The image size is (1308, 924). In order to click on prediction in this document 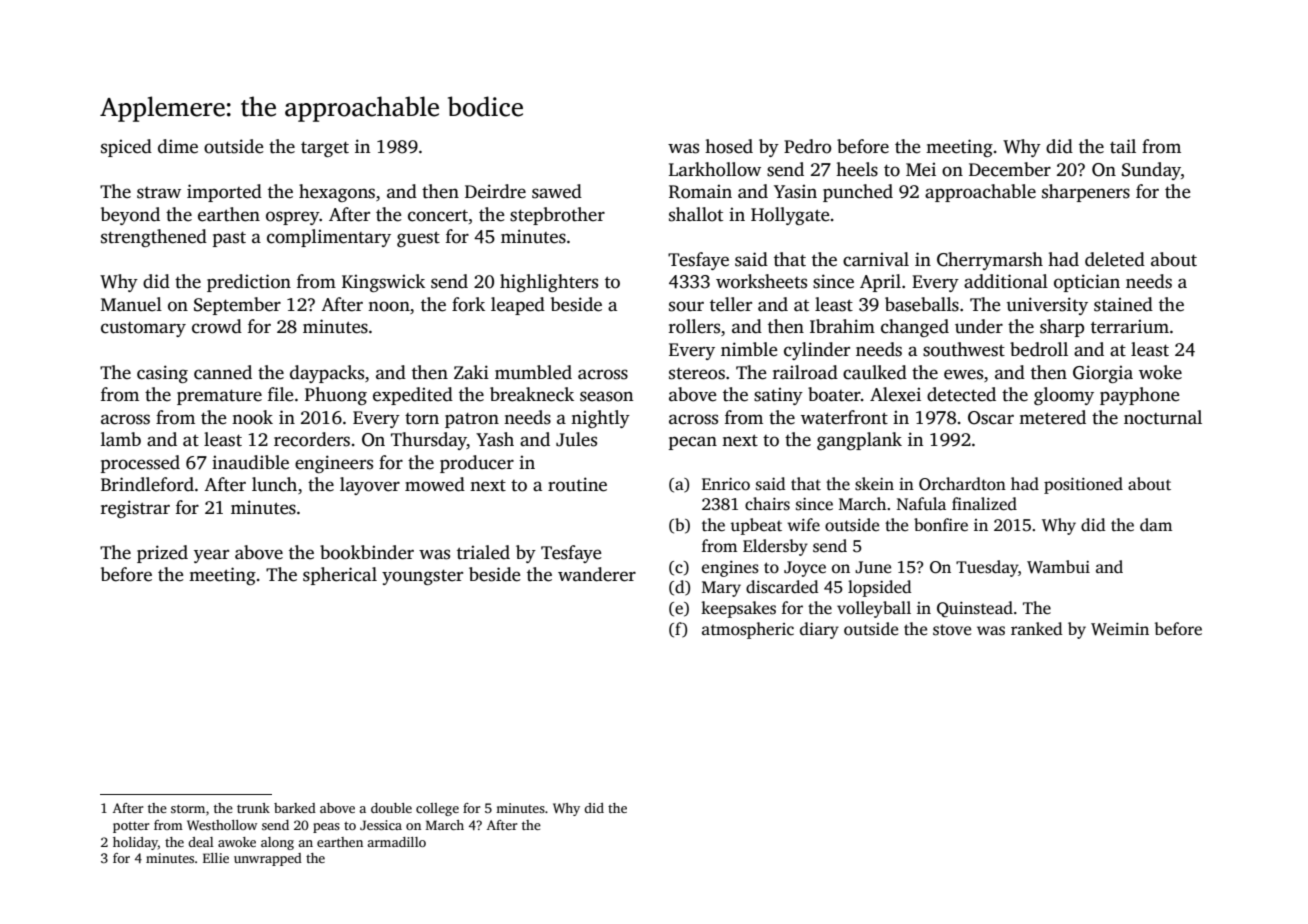, I will do `click(249, 283)`.
